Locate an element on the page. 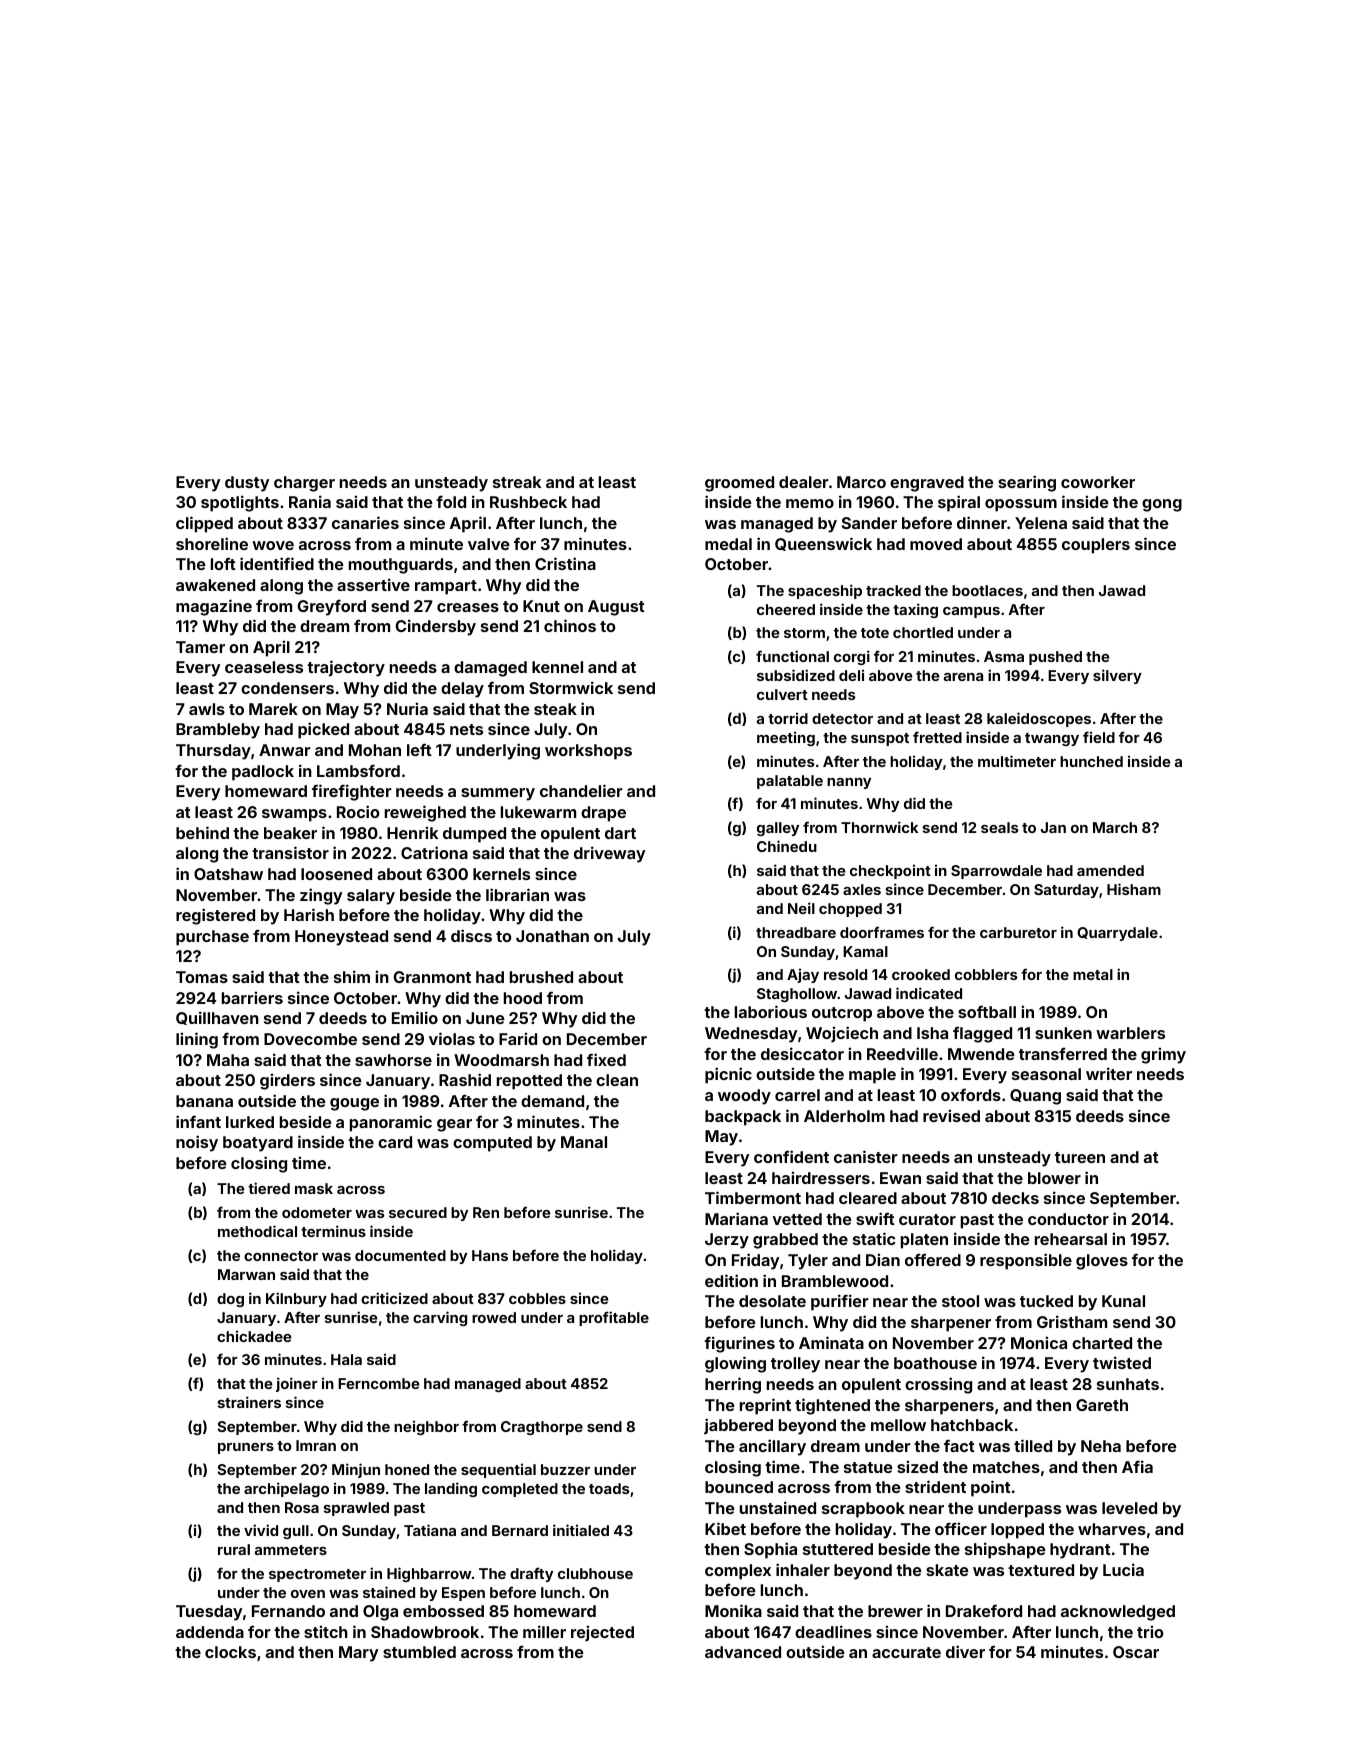 This document has width=1362, height=1762. March is located at coordinates (1115, 827).
